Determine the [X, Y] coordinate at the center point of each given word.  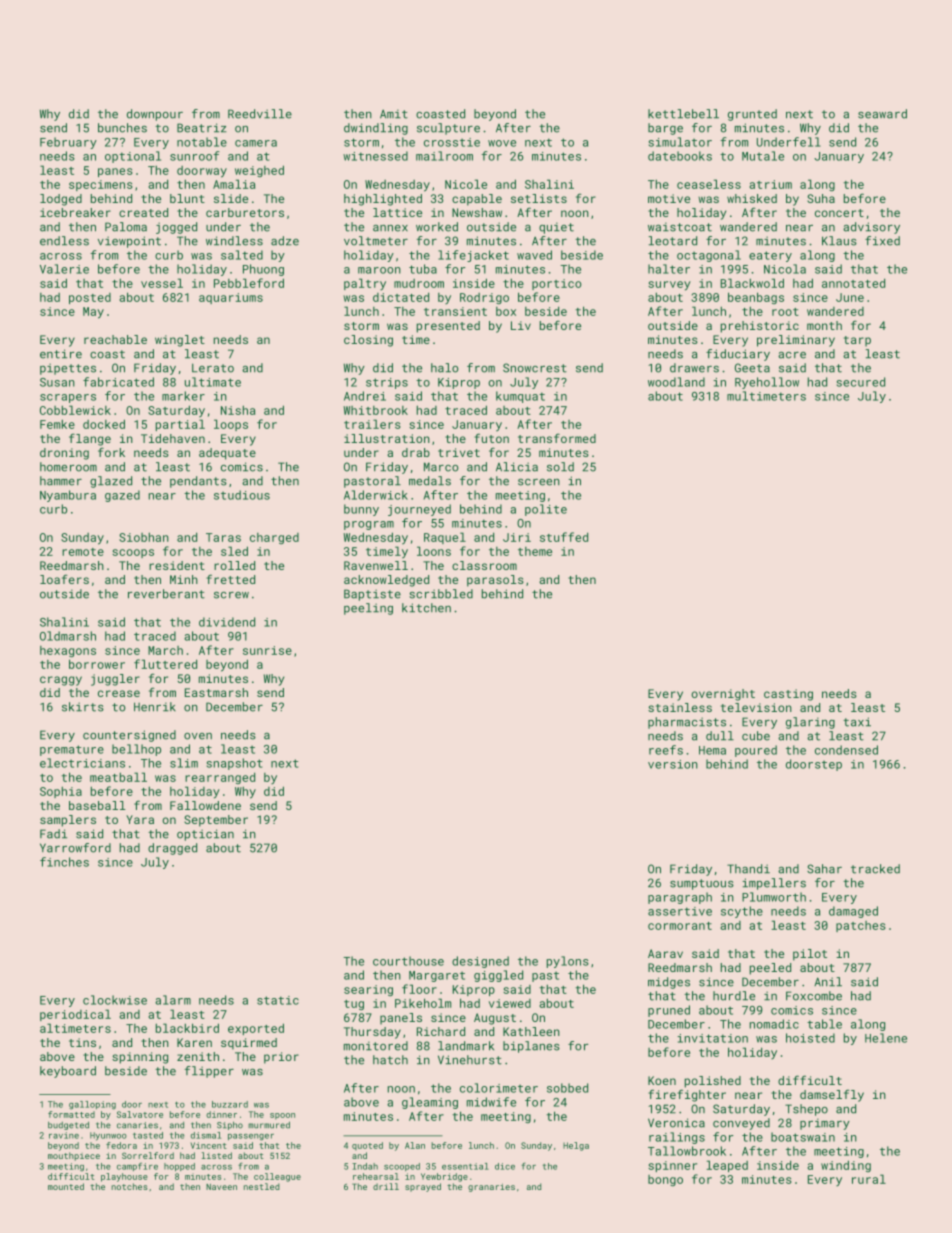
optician [205, 835]
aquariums [231, 298]
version [673, 764]
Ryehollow [767, 383]
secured [861, 382]
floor [419, 989]
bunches [122, 128]
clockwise [115, 1000]
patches [860, 926]
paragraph [680, 898]
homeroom [68, 467]
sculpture [448, 129]
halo [444, 368]
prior [281, 1058]
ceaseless [709, 184]
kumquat [520, 397]
